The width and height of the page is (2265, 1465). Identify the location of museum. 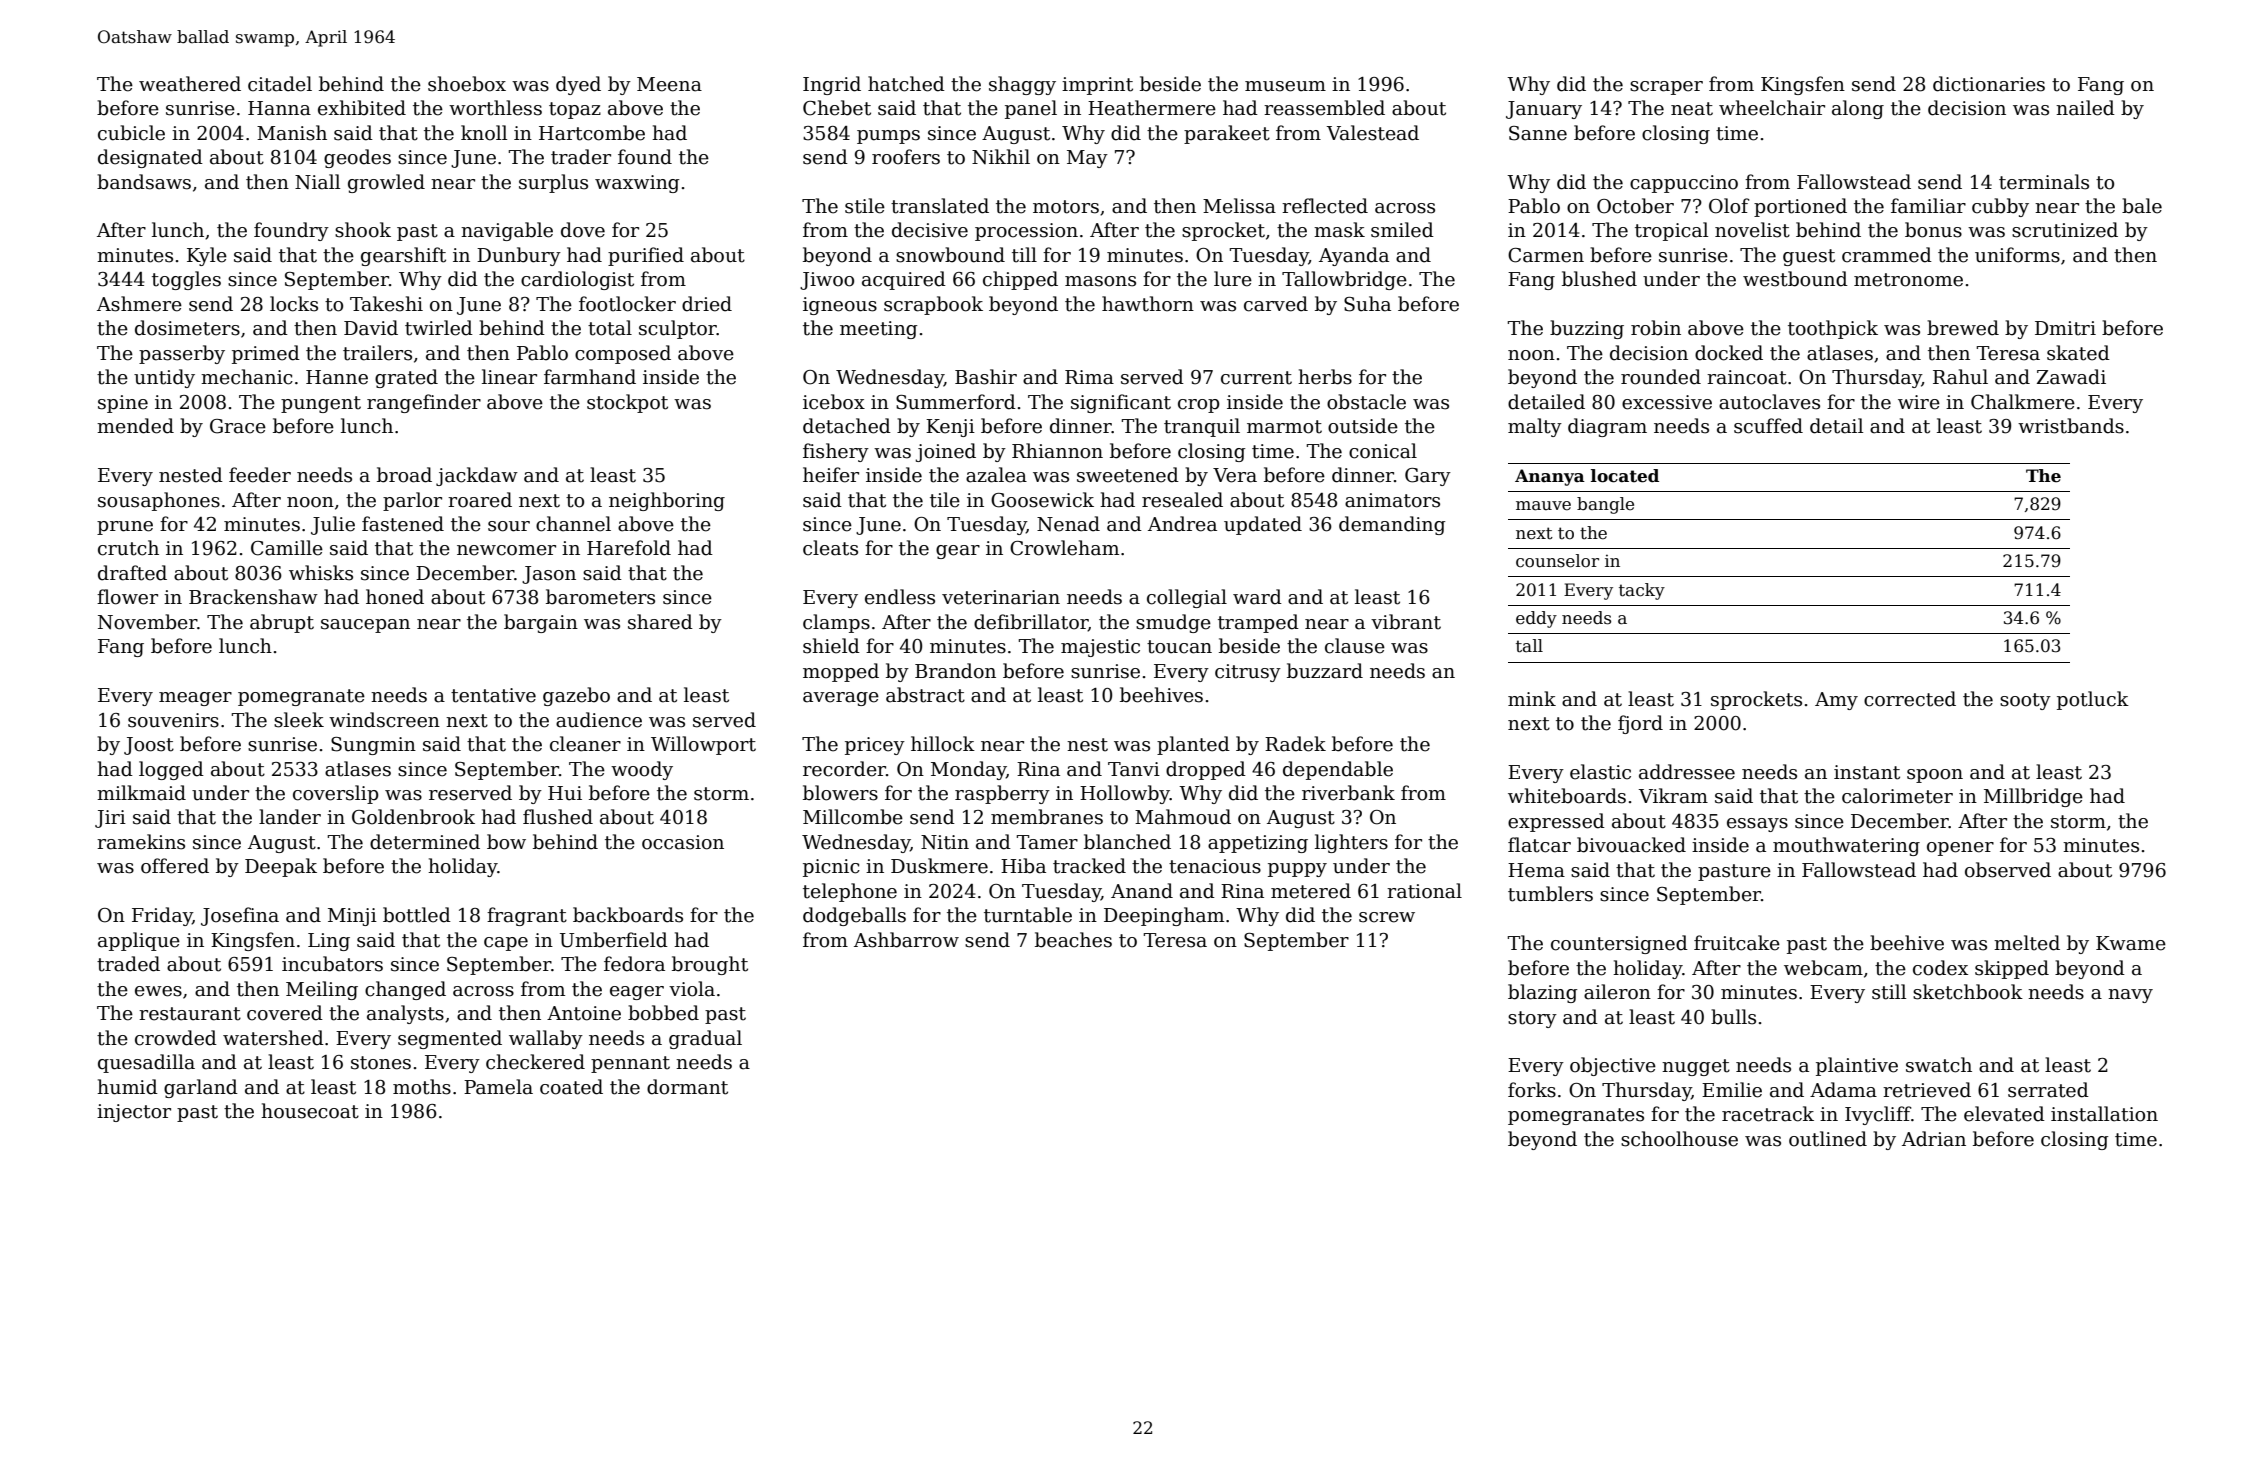
(1285, 86).
